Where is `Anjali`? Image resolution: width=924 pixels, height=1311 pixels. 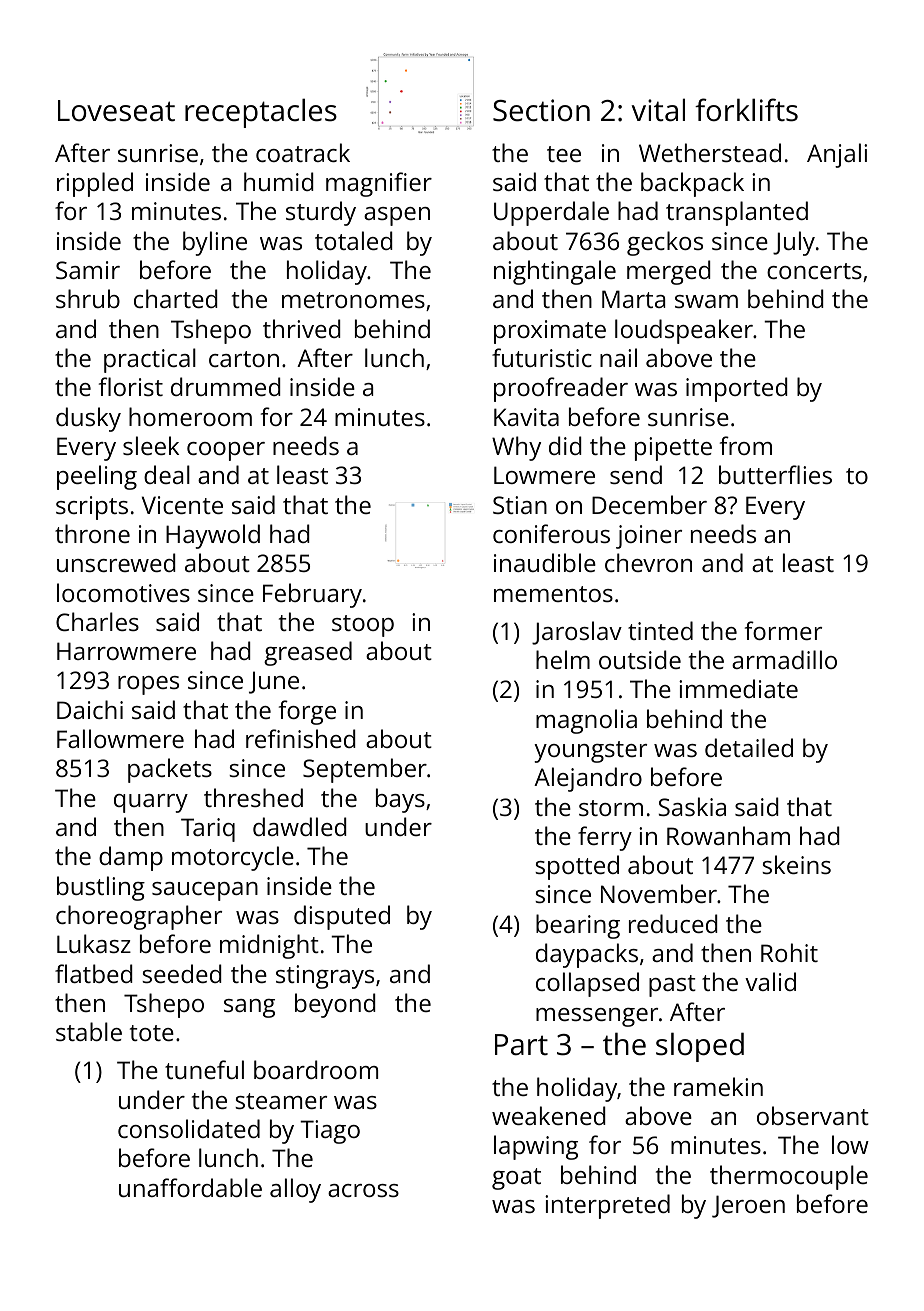 Anjali is located at coordinates (837, 155).
